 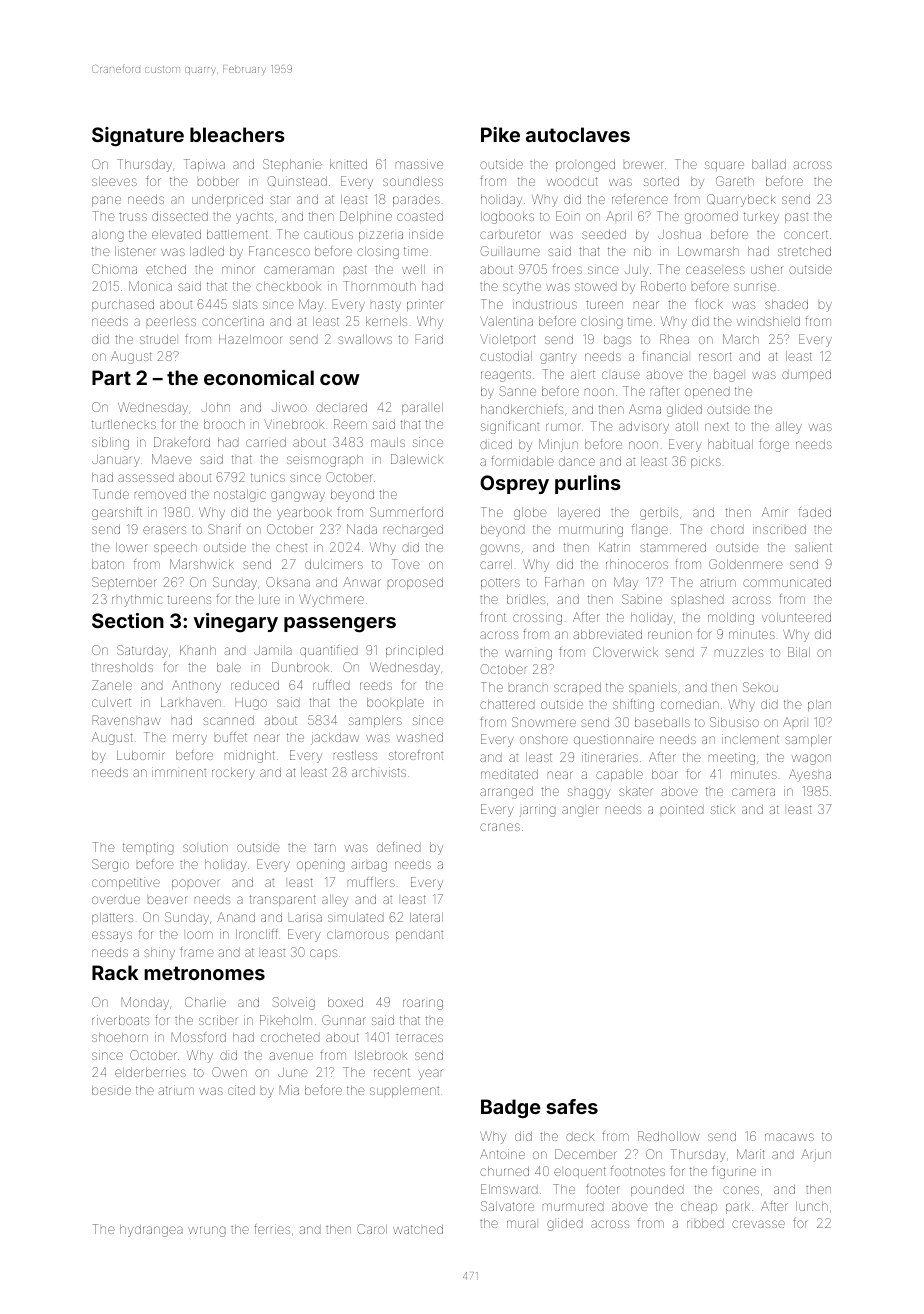 I want to click on dissected, so click(x=180, y=216).
